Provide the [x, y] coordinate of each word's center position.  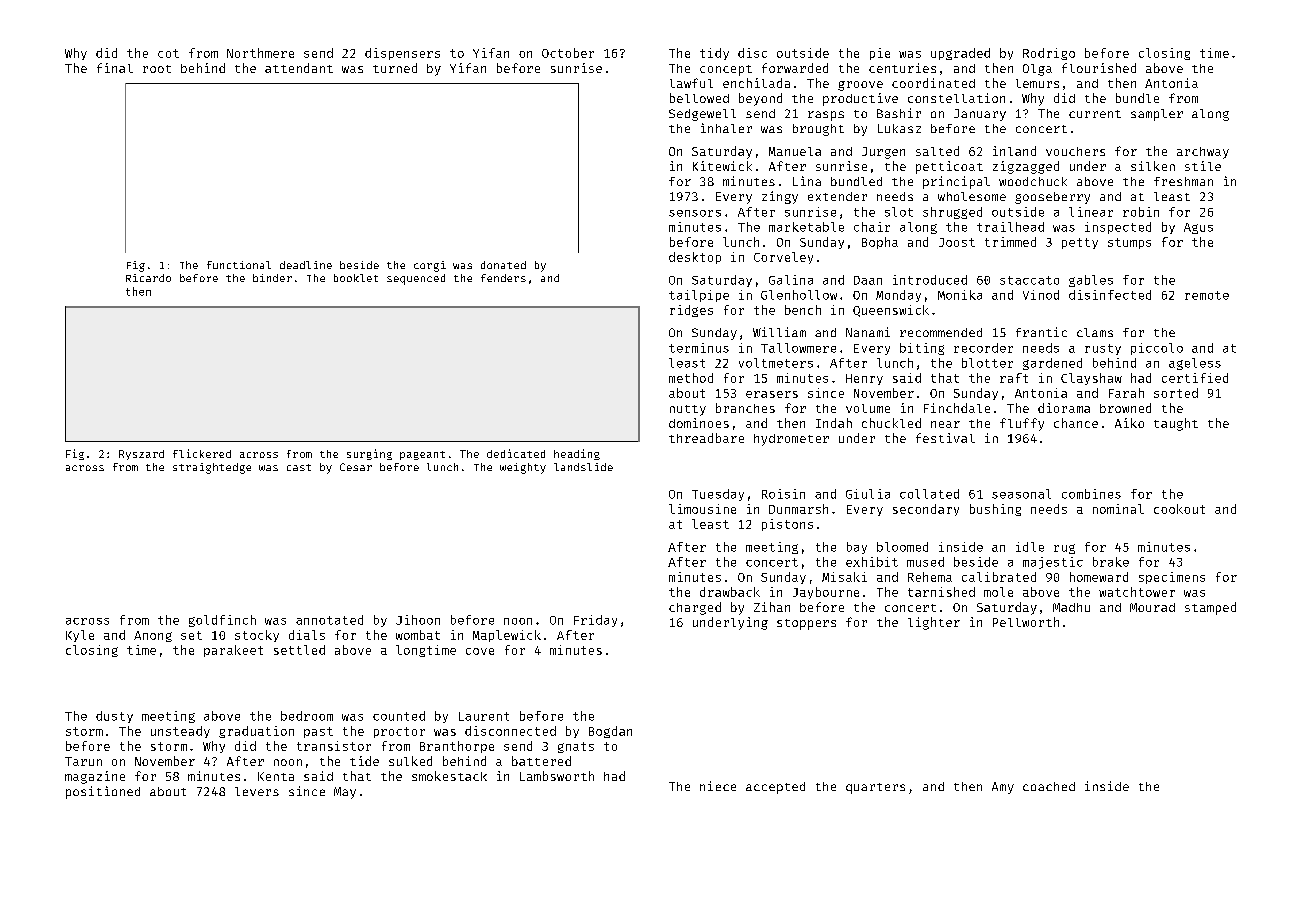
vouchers [1075, 151]
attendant [299, 68]
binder [272, 278]
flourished [1099, 68]
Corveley [783, 258]
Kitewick [722, 166]
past [318, 732]
